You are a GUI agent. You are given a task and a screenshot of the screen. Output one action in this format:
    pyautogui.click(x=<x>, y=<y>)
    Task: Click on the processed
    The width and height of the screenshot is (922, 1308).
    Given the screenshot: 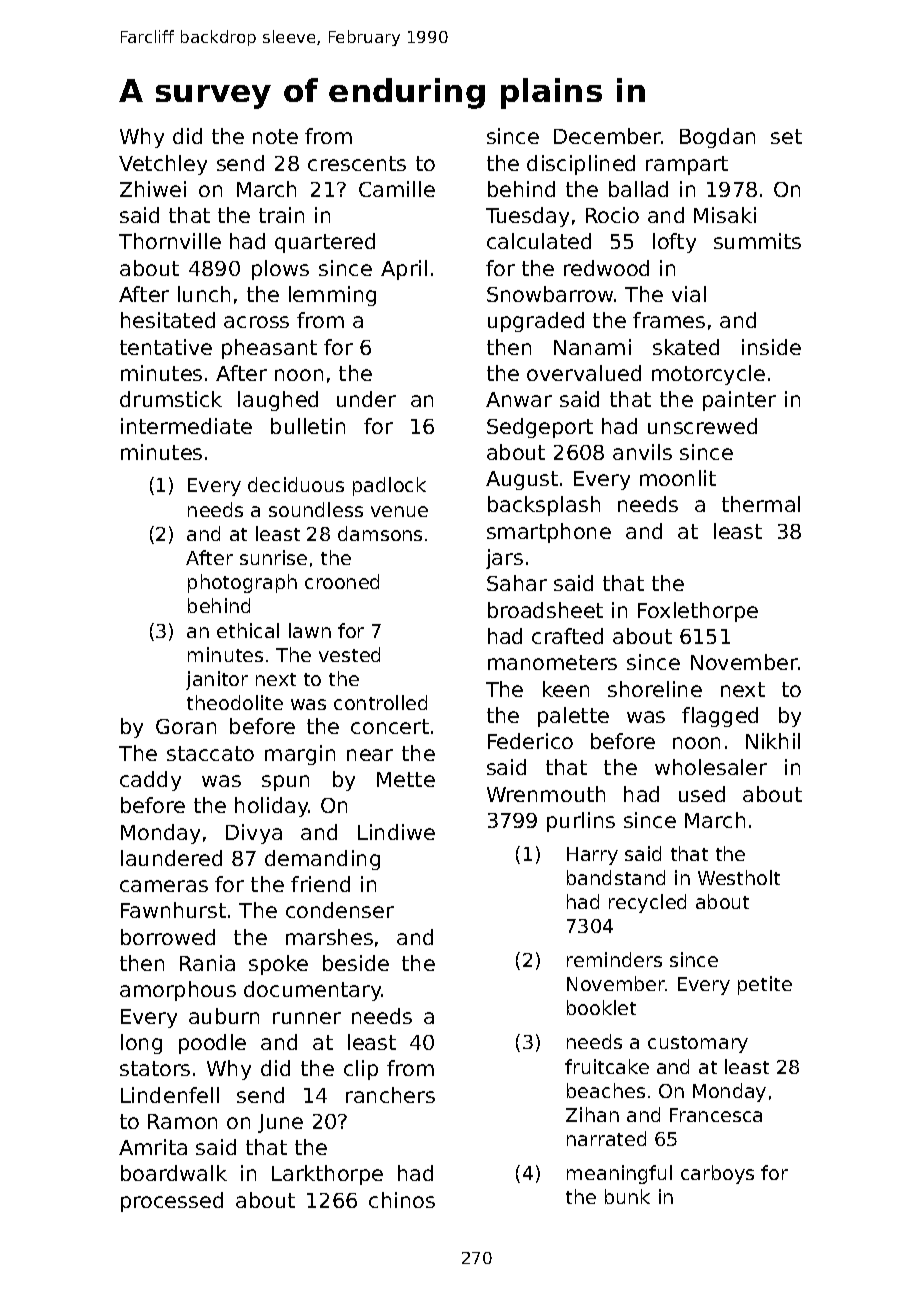 What is the action you would take?
    pyautogui.click(x=172, y=1202)
